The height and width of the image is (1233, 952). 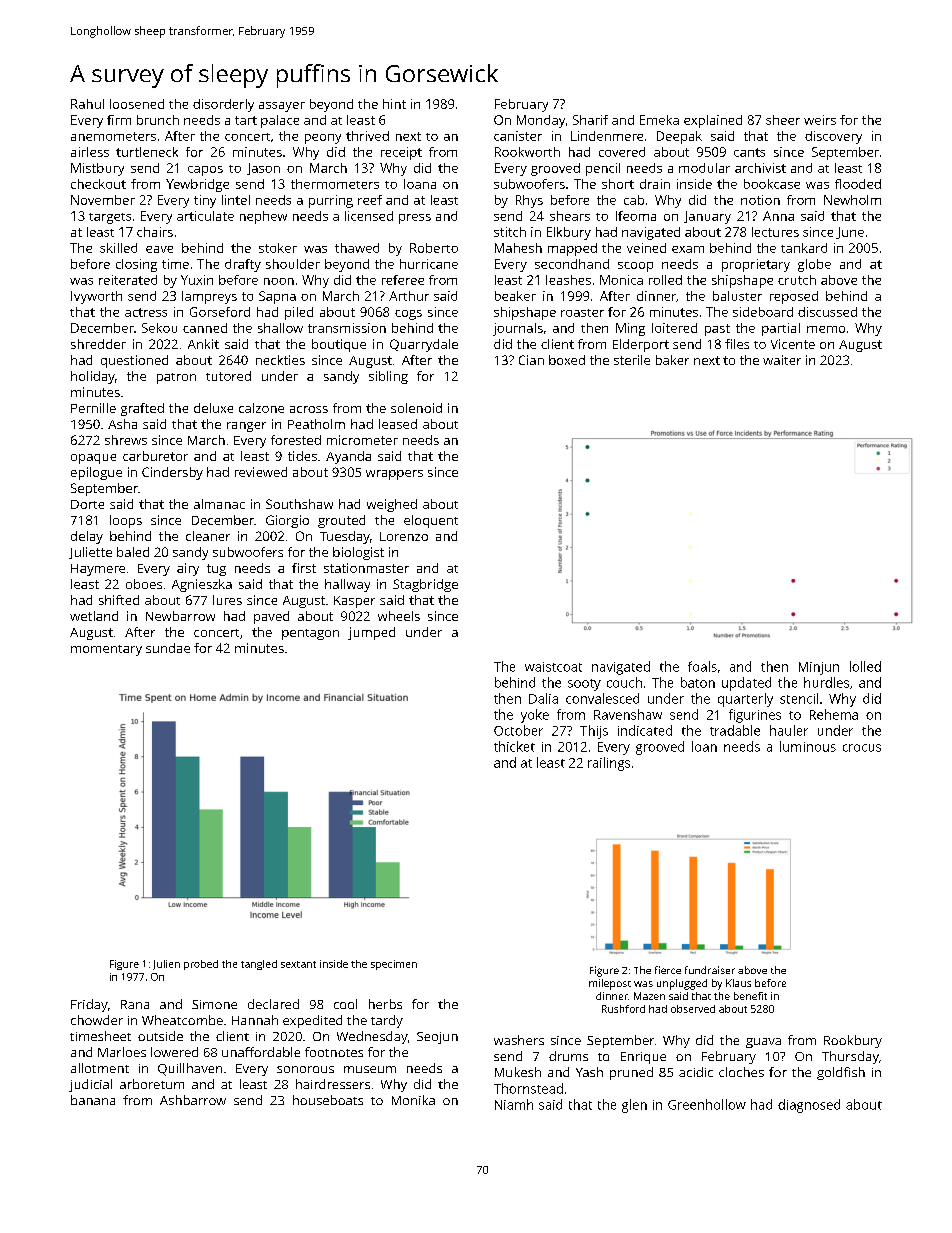 I want to click on skilled, so click(x=118, y=248).
